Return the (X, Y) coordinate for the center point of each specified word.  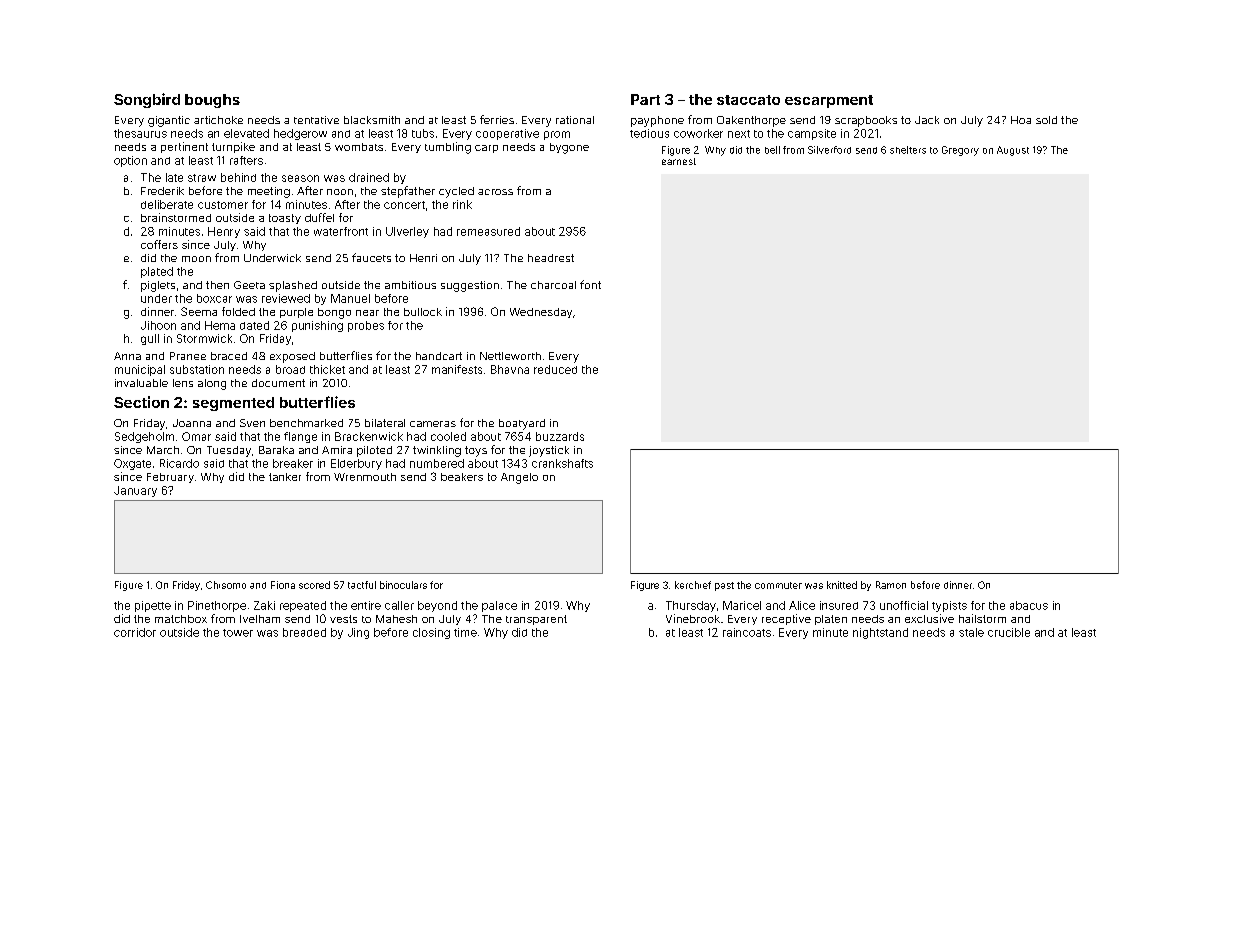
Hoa (1021, 120)
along (212, 384)
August (1013, 151)
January (135, 491)
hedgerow (300, 134)
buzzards (560, 436)
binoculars (403, 585)
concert (404, 205)
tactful (362, 585)
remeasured (488, 231)
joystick (549, 451)
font (590, 284)
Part (645, 99)
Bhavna (510, 369)
